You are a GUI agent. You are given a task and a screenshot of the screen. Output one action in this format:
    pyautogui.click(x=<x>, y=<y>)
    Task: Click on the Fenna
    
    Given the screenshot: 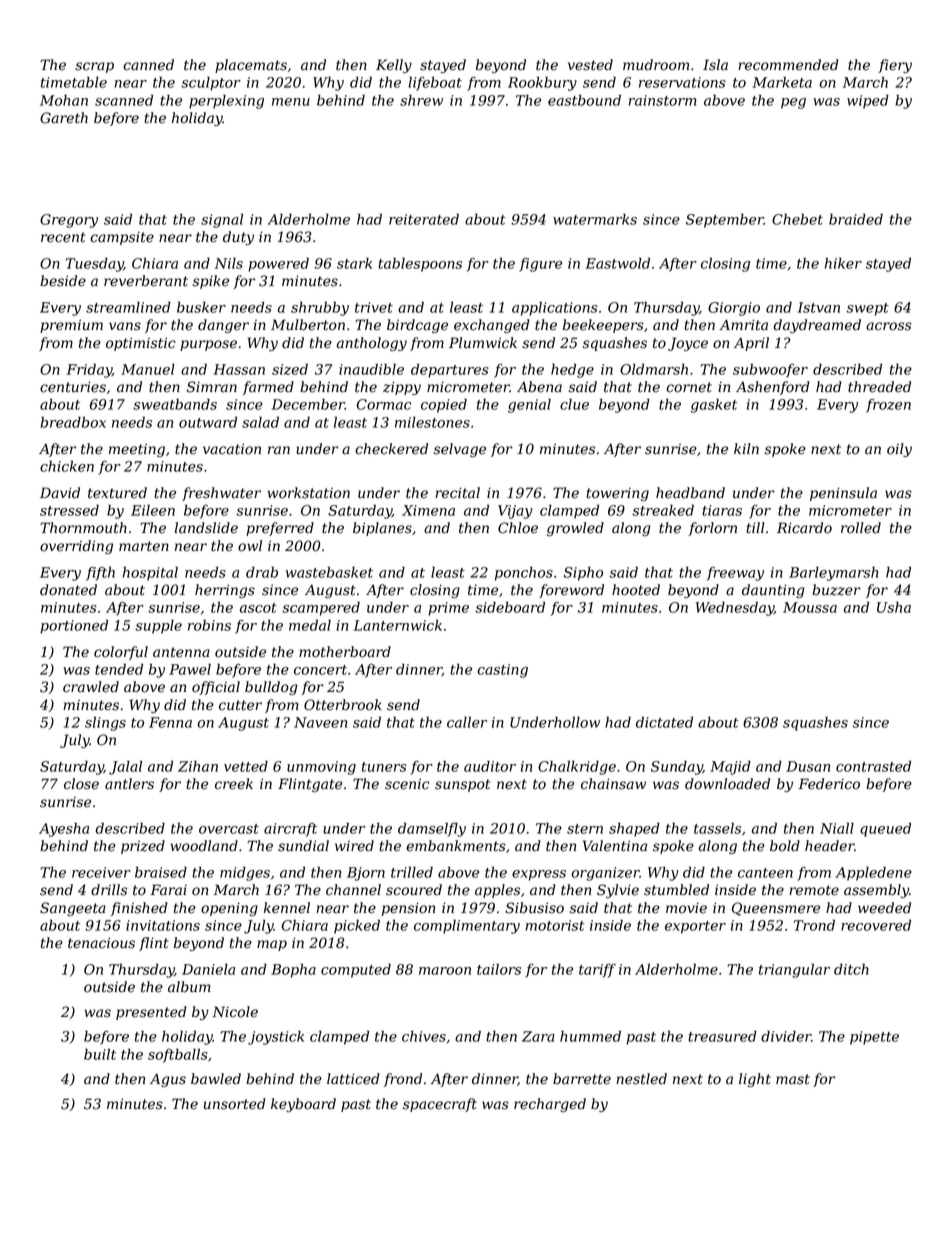 What is the action you would take?
    pyautogui.click(x=170, y=722)
